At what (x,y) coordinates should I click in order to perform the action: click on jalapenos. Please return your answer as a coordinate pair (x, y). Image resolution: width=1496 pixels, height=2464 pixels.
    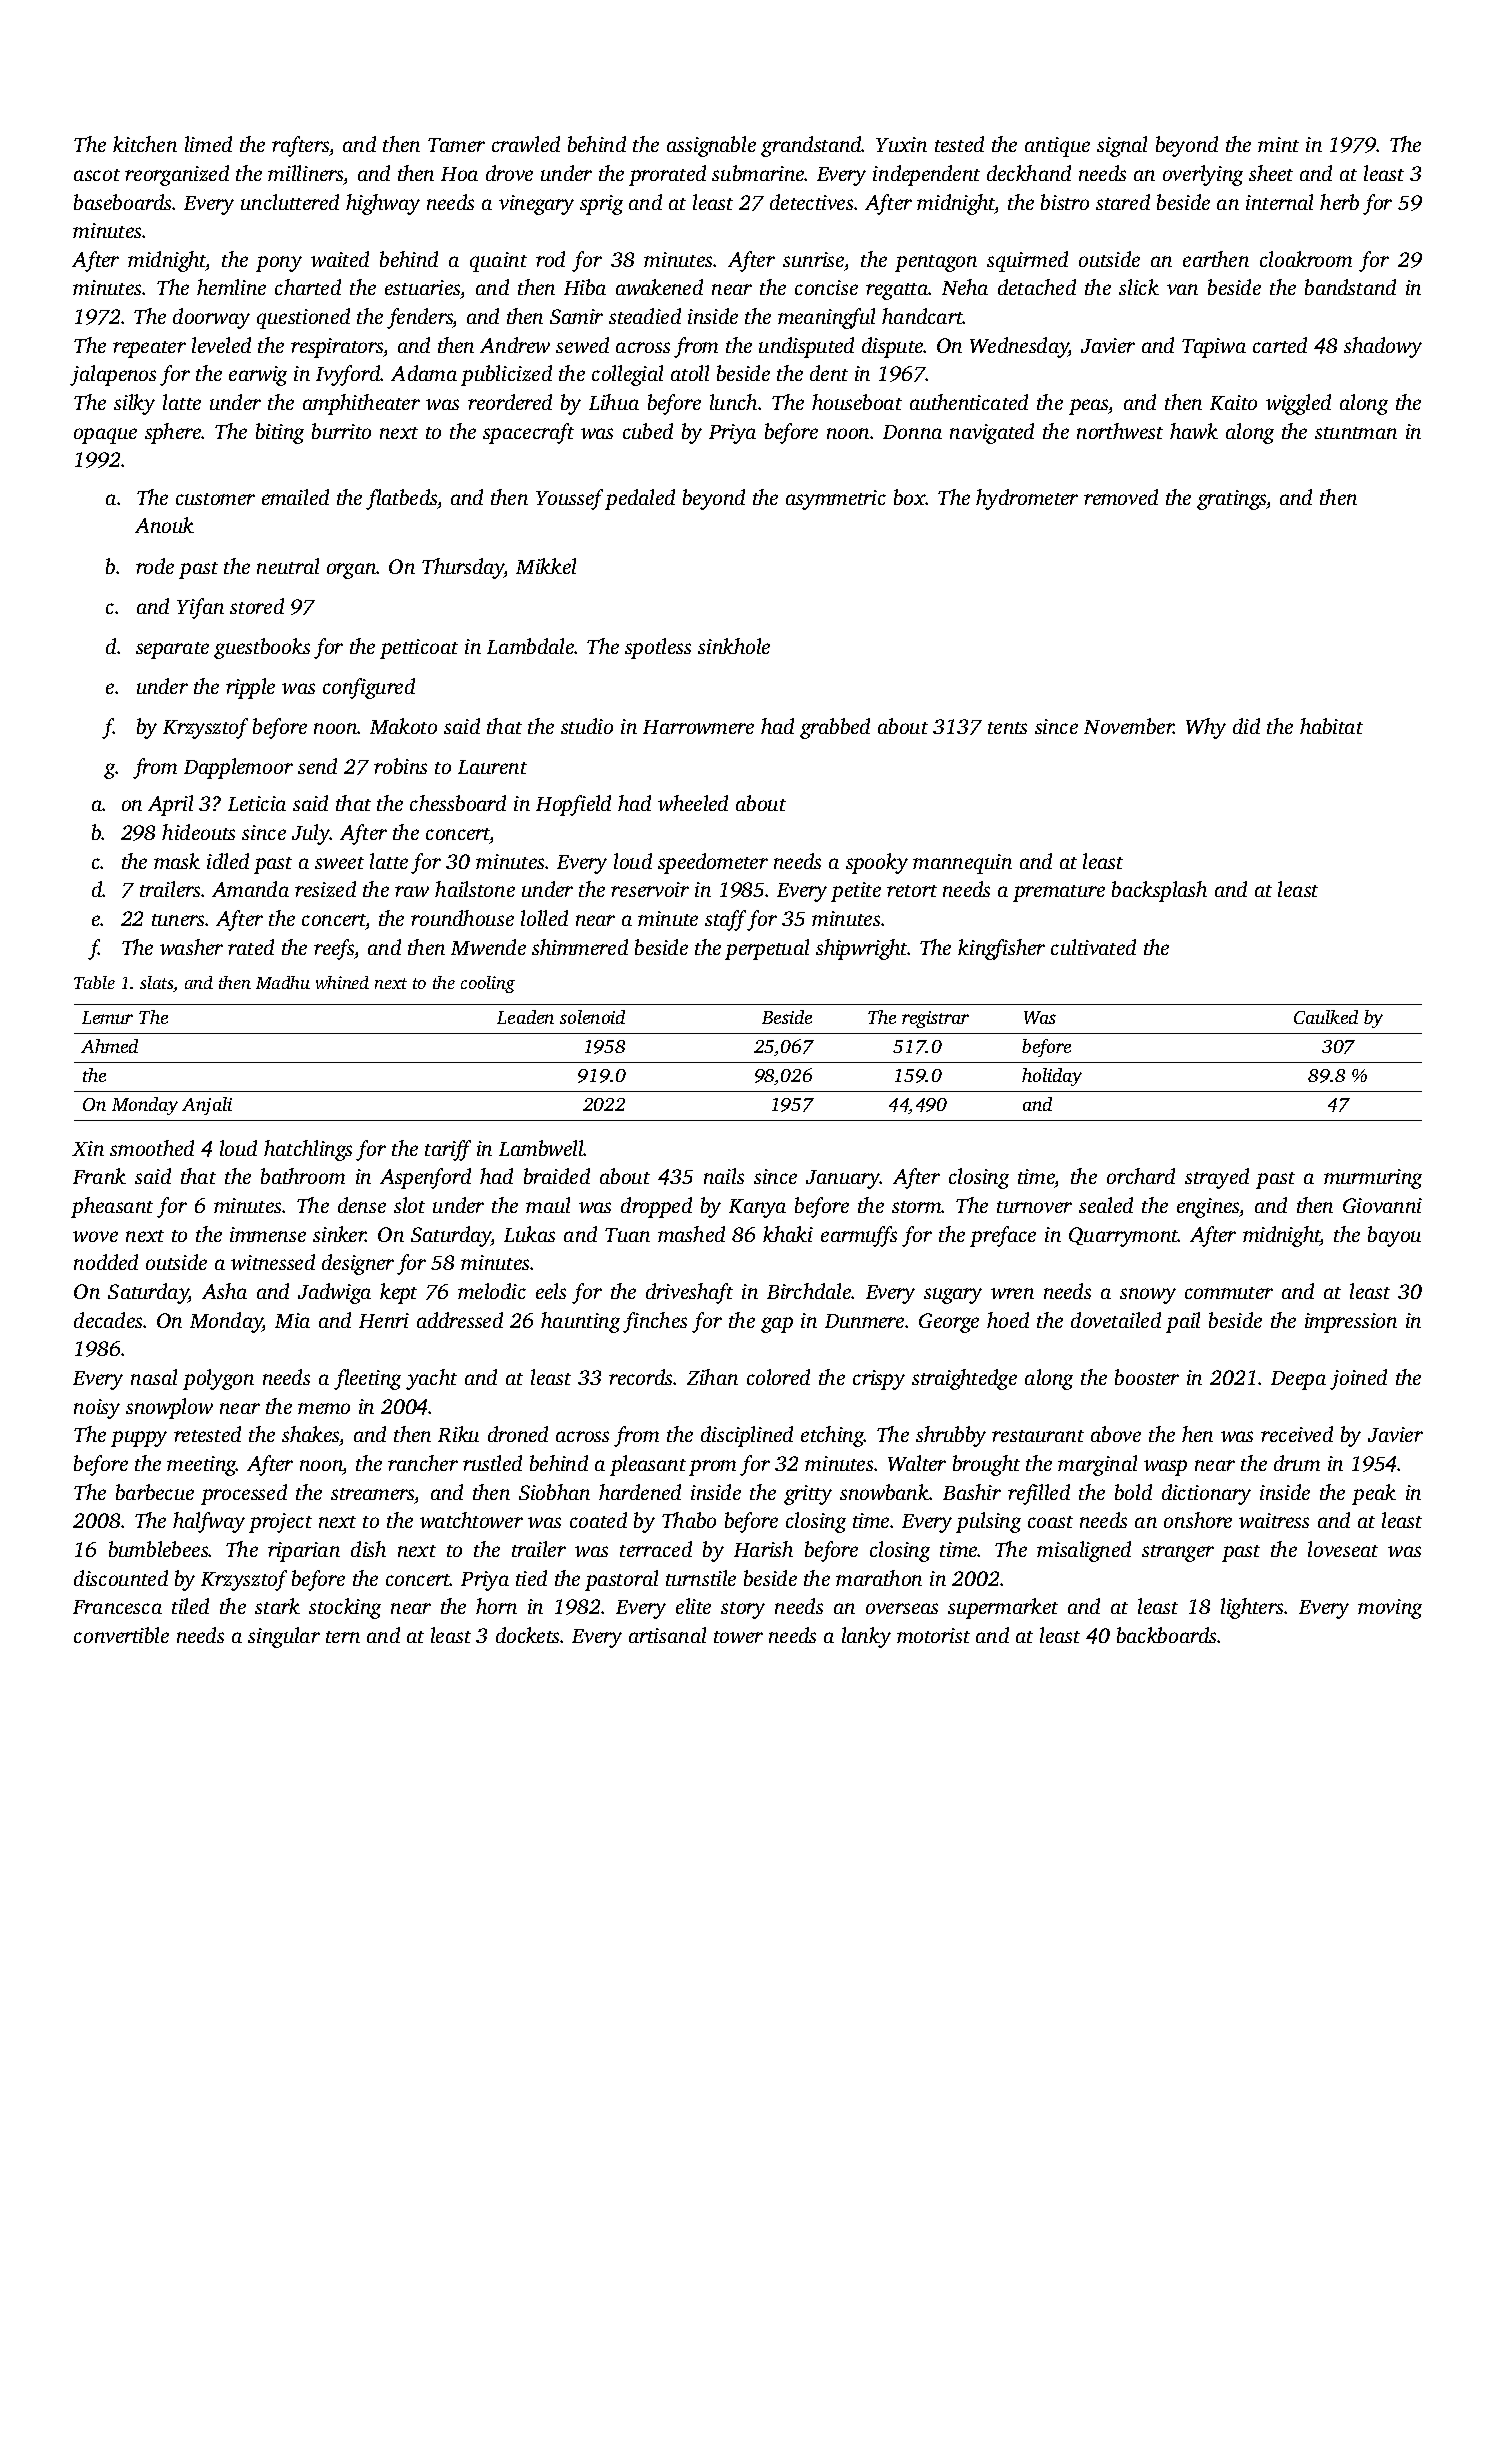
    Looking at the image, I should click on (113, 375).
